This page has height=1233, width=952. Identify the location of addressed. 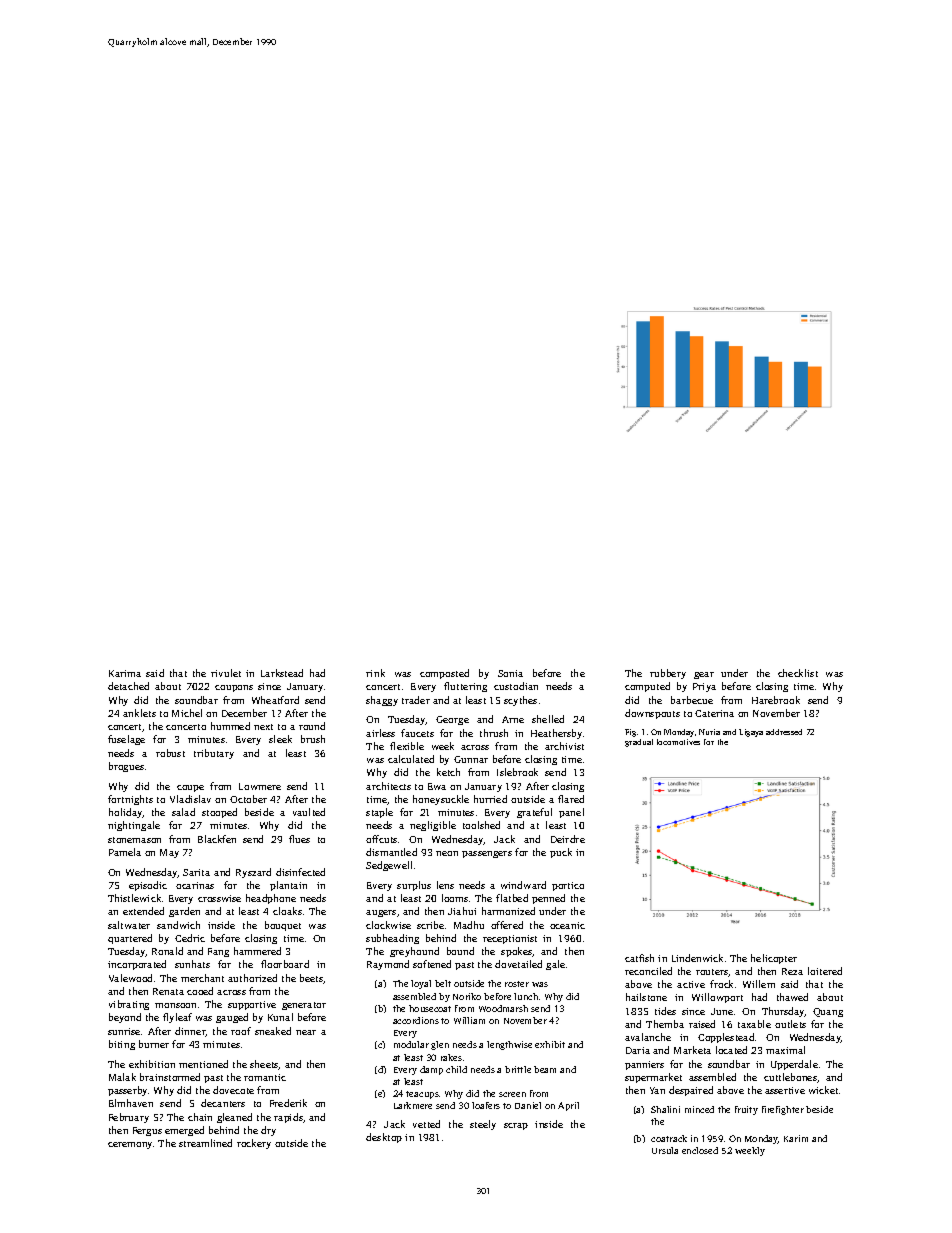
(784, 732).
